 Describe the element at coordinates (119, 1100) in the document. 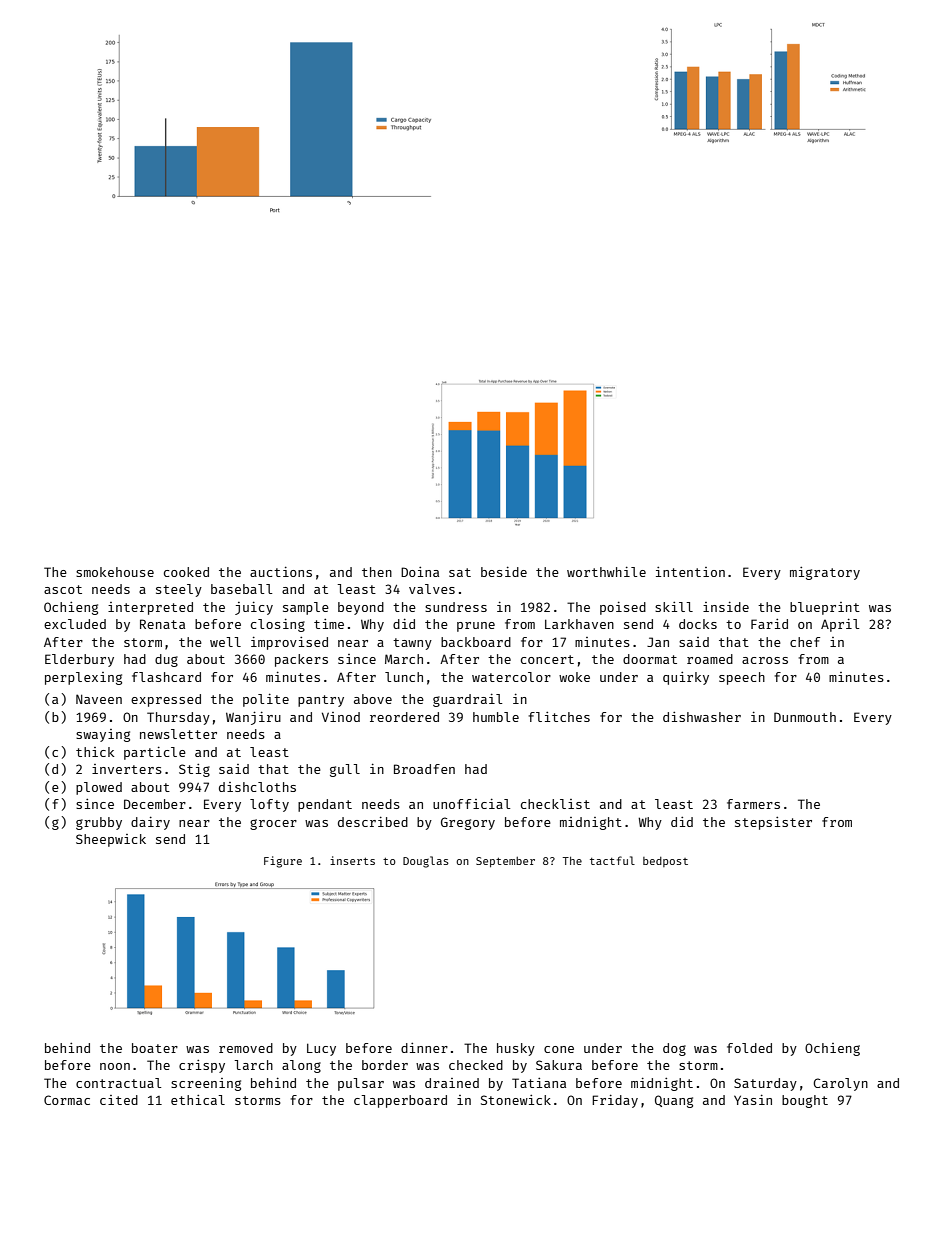

I see `cited` at that location.
